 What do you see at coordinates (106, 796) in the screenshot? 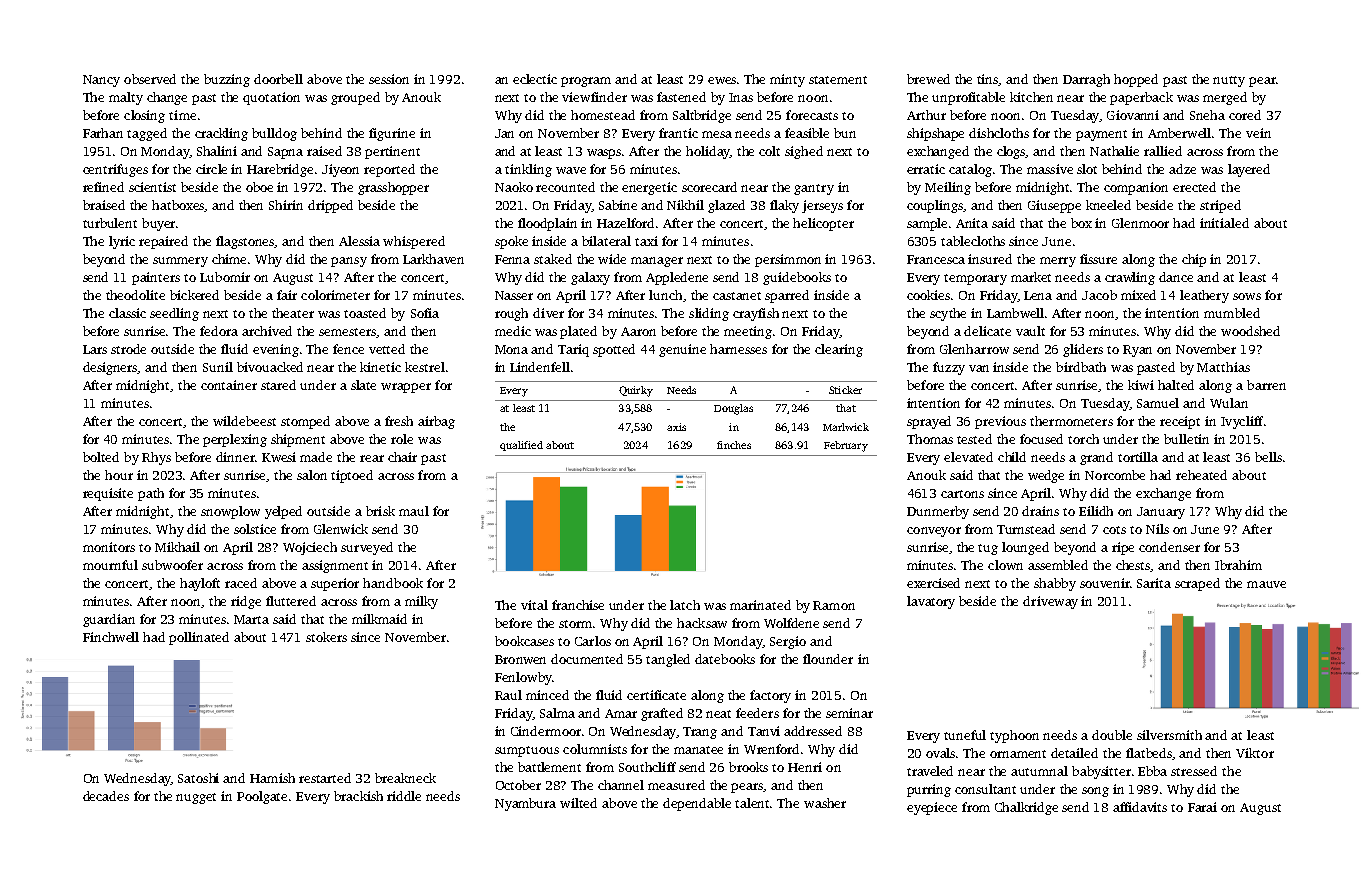
I see `decades` at bounding box center [106, 796].
